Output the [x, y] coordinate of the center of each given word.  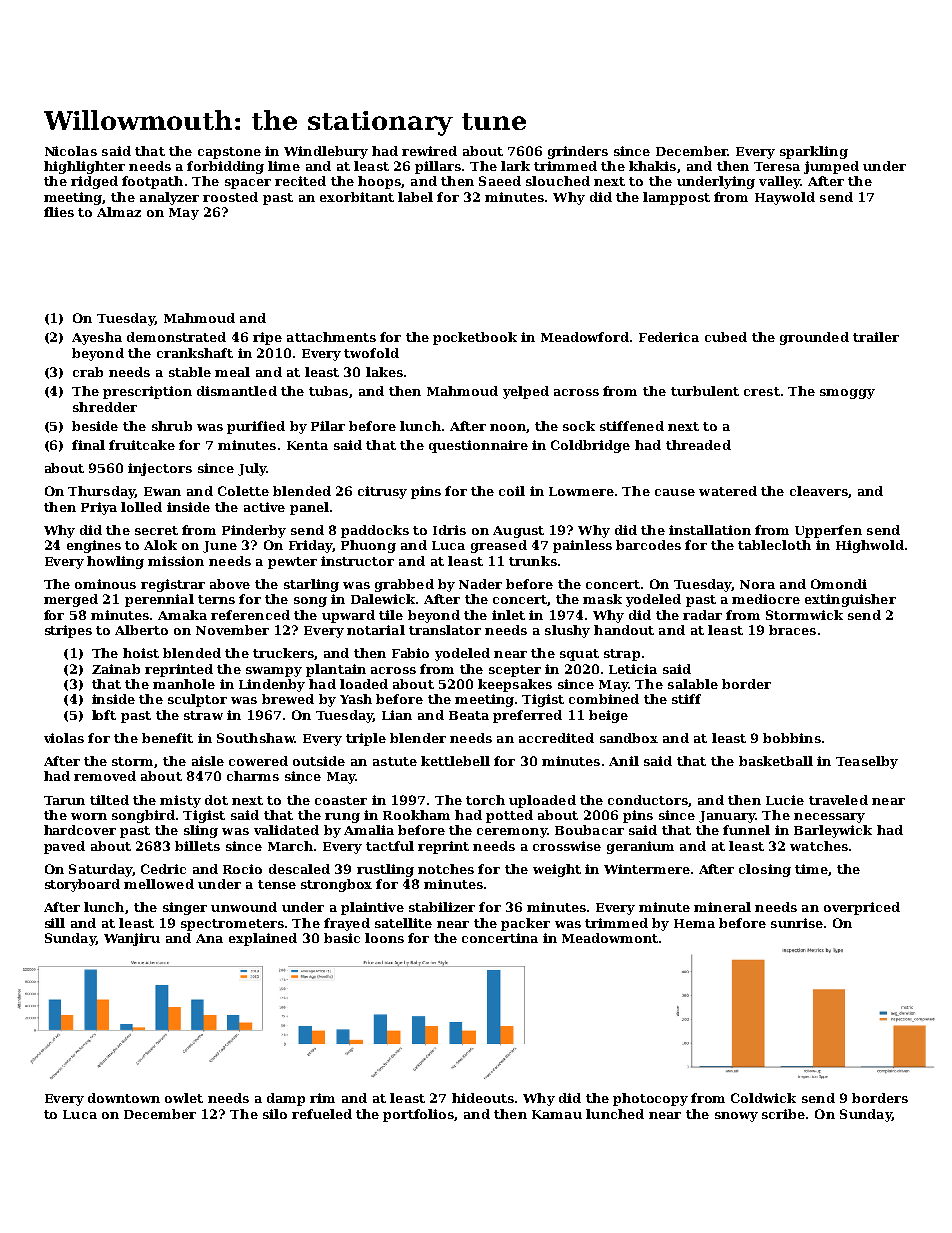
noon [508, 427]
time [811, 869]
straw [203, 715]
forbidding [225, 167]
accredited [556, 738]
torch [485, 800]
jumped [831, 167]
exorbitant [357, 197]
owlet [184, 1098]
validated [286, 830]
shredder [105, 407]
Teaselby [867, 762]
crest [762, 391]
